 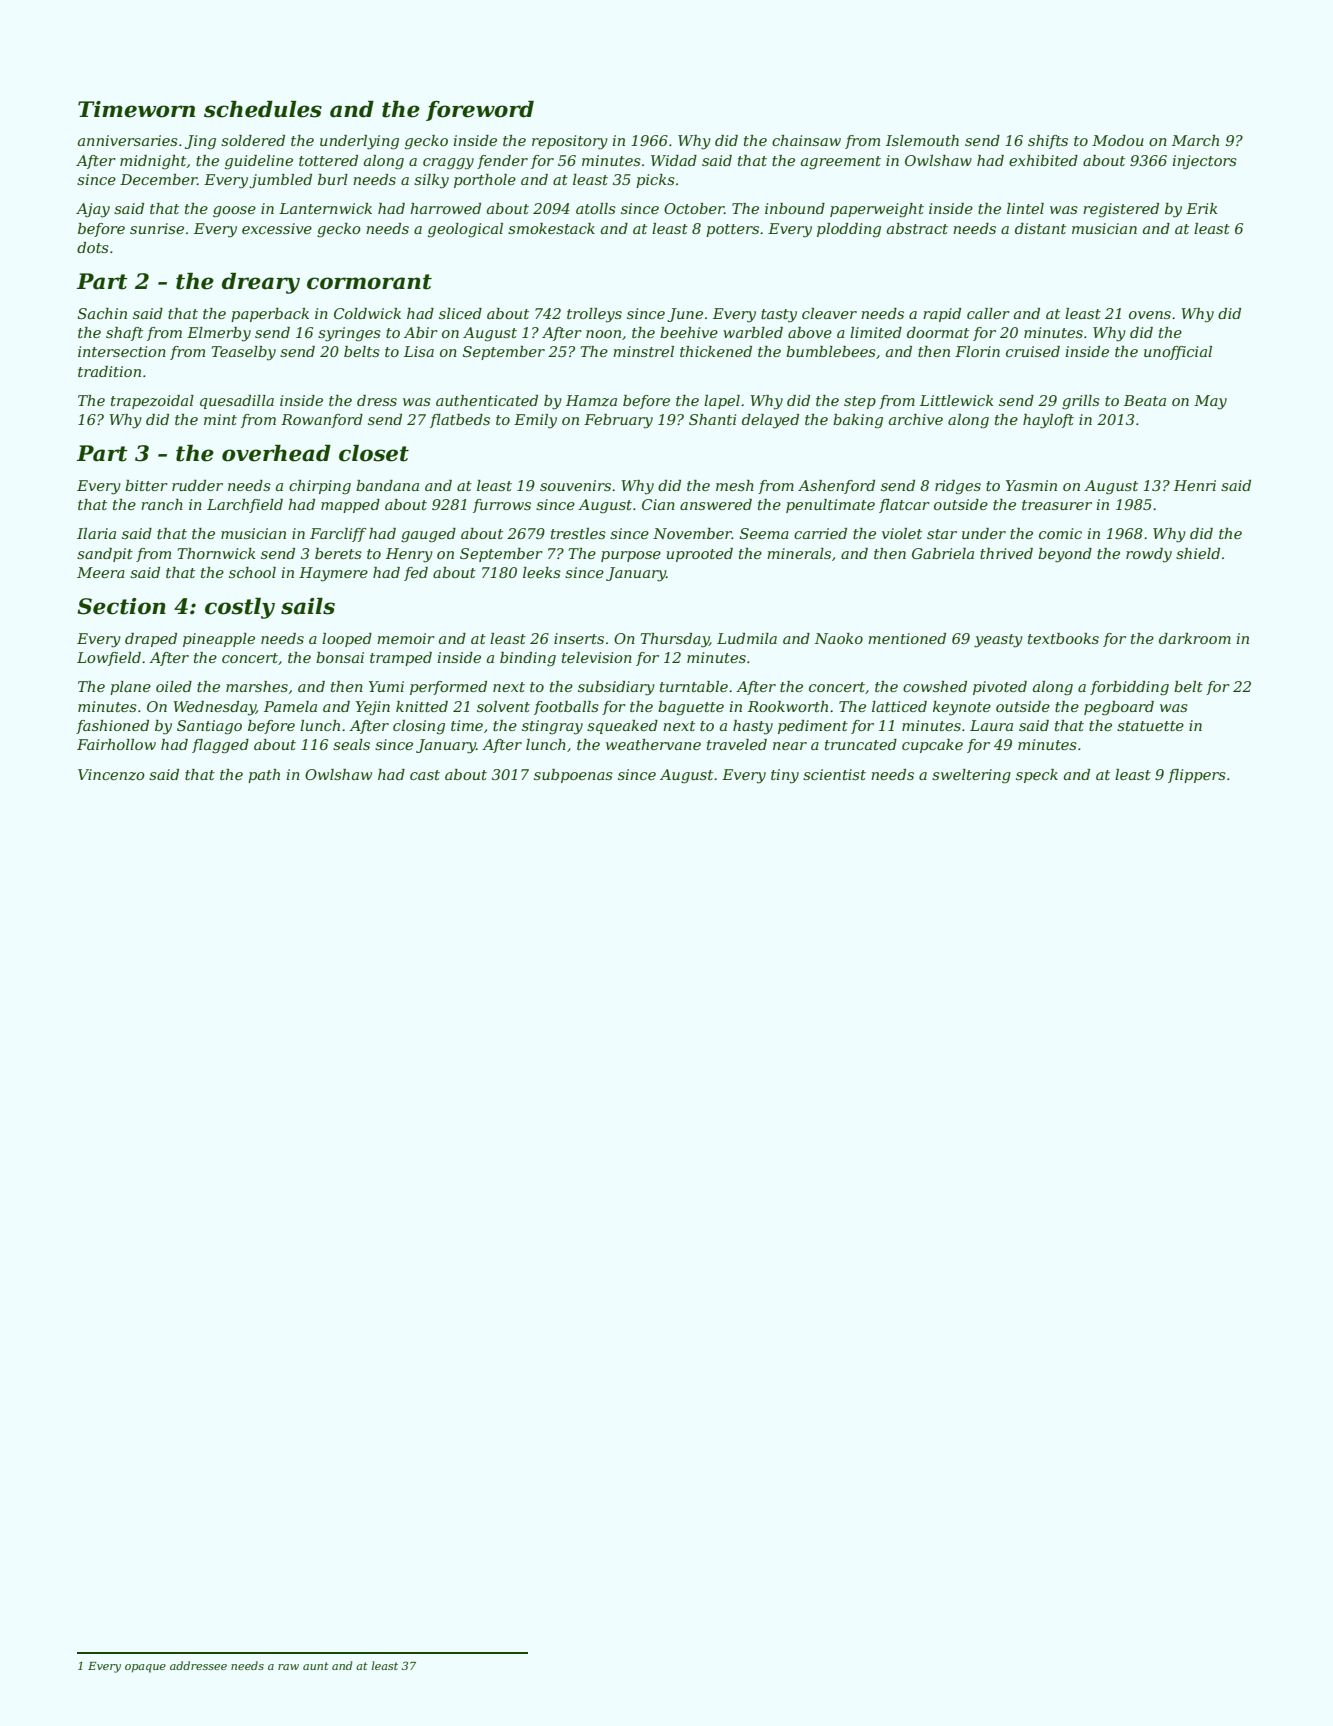 What do you see at coordinates (785, 776) in the image?
I see `tiny` at bounding box center [785, 776].
